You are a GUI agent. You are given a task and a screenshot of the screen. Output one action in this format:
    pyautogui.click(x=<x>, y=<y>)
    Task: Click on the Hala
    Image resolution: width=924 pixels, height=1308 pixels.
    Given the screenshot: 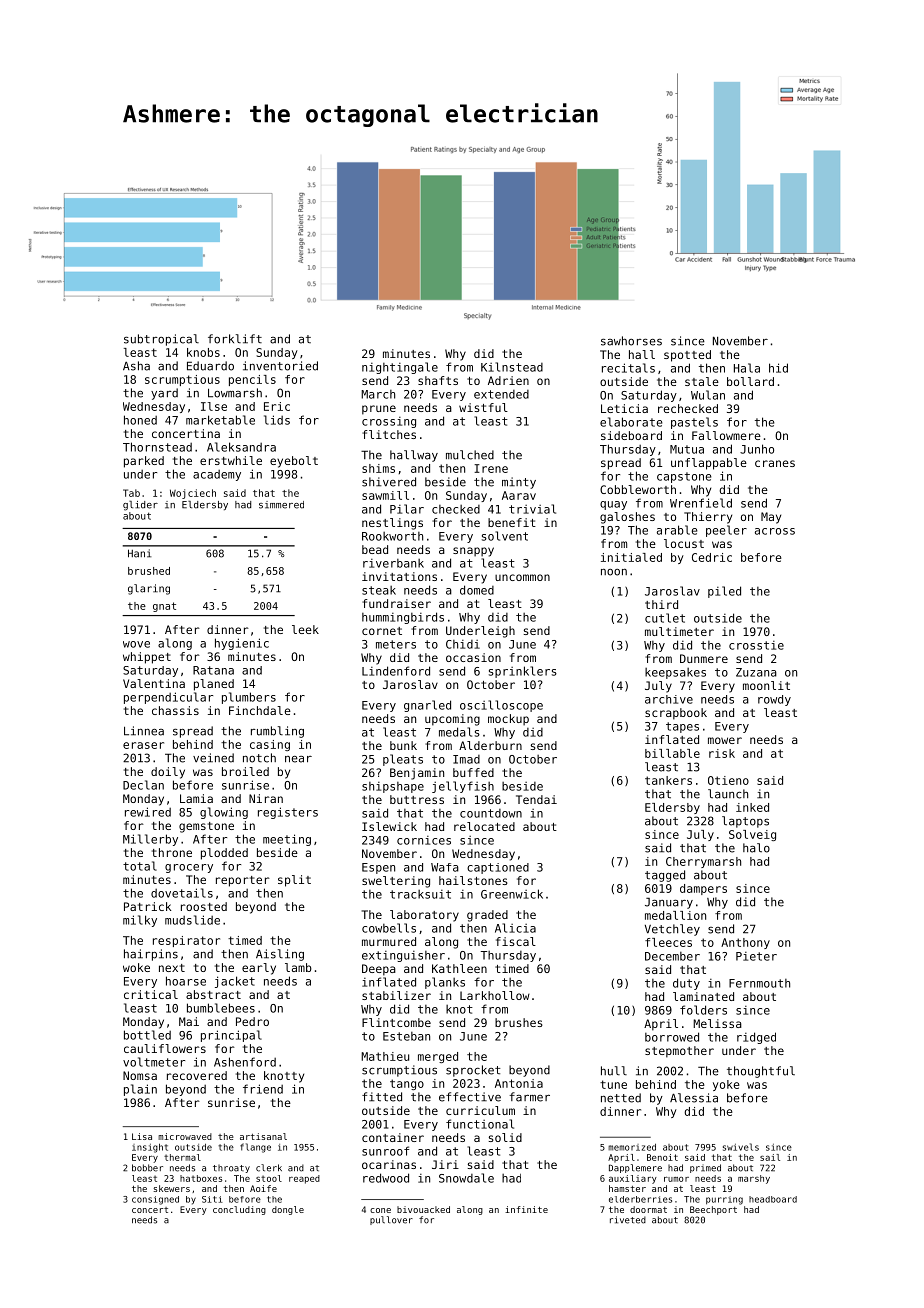 What is the action you would take?
    pyautogui.click(x=747, y=368)
